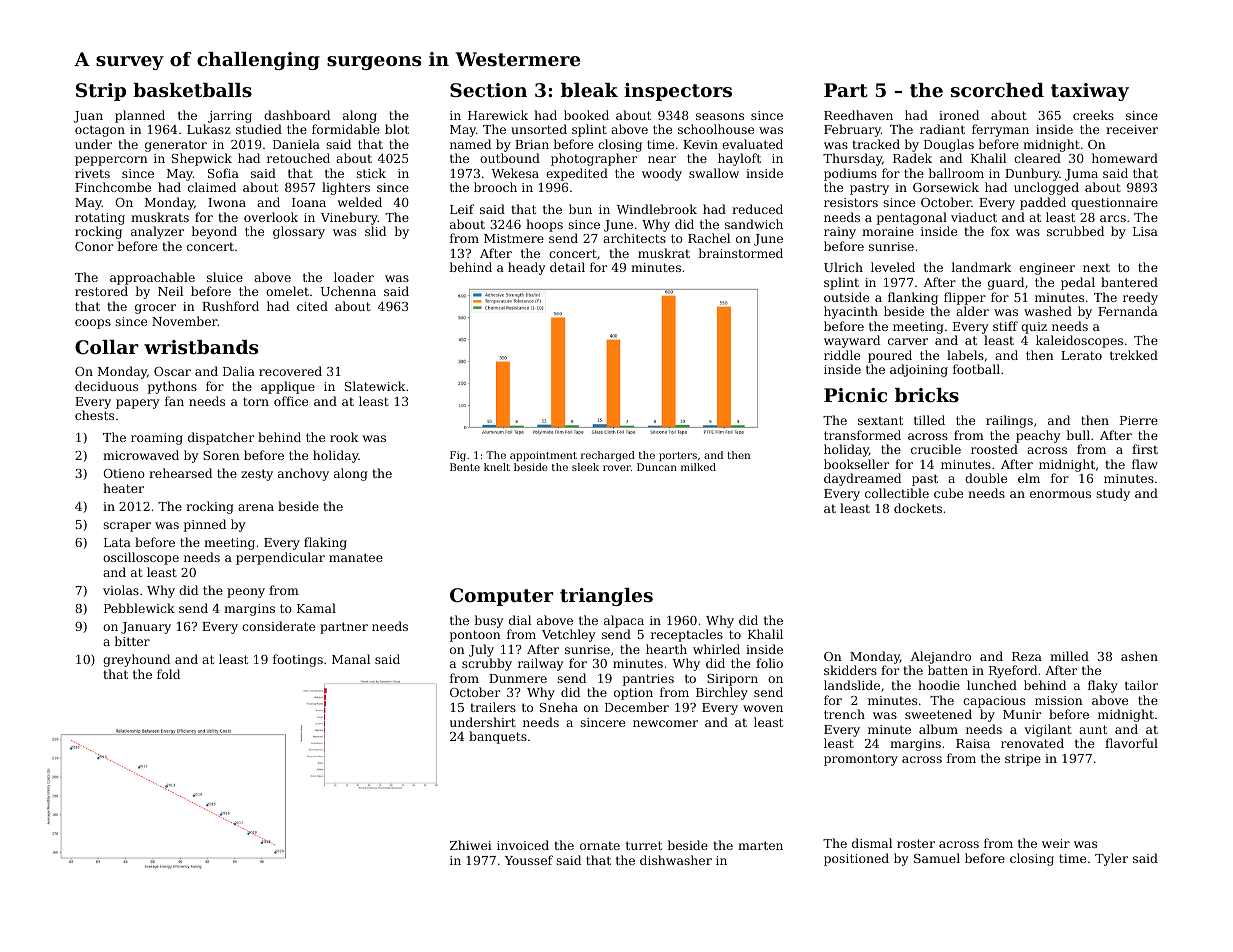 This screenshot has width=1233, height=952. I want to click on ballroom, so click(956, 173).
